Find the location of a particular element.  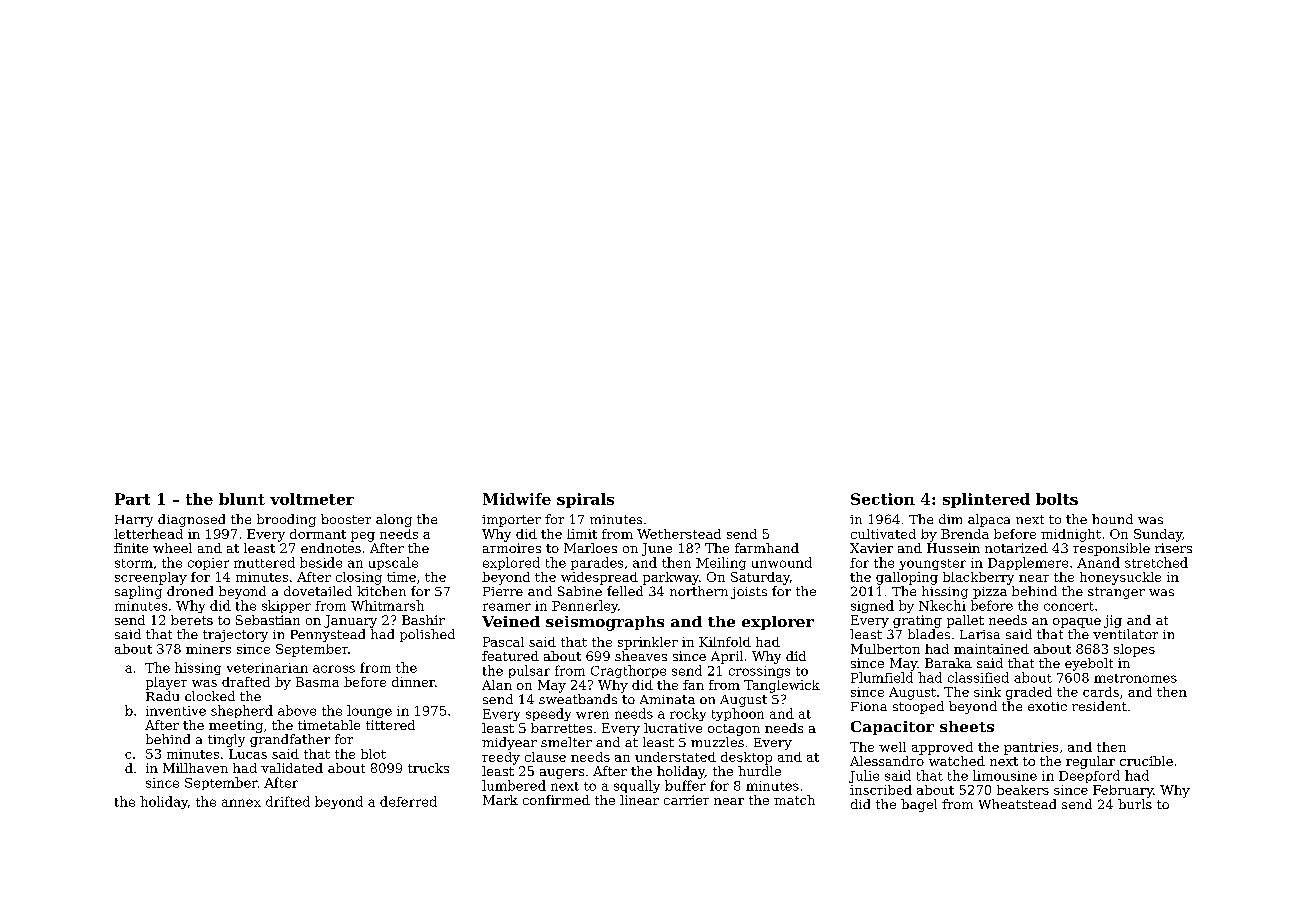

April is located at coordinates (727, 657).
